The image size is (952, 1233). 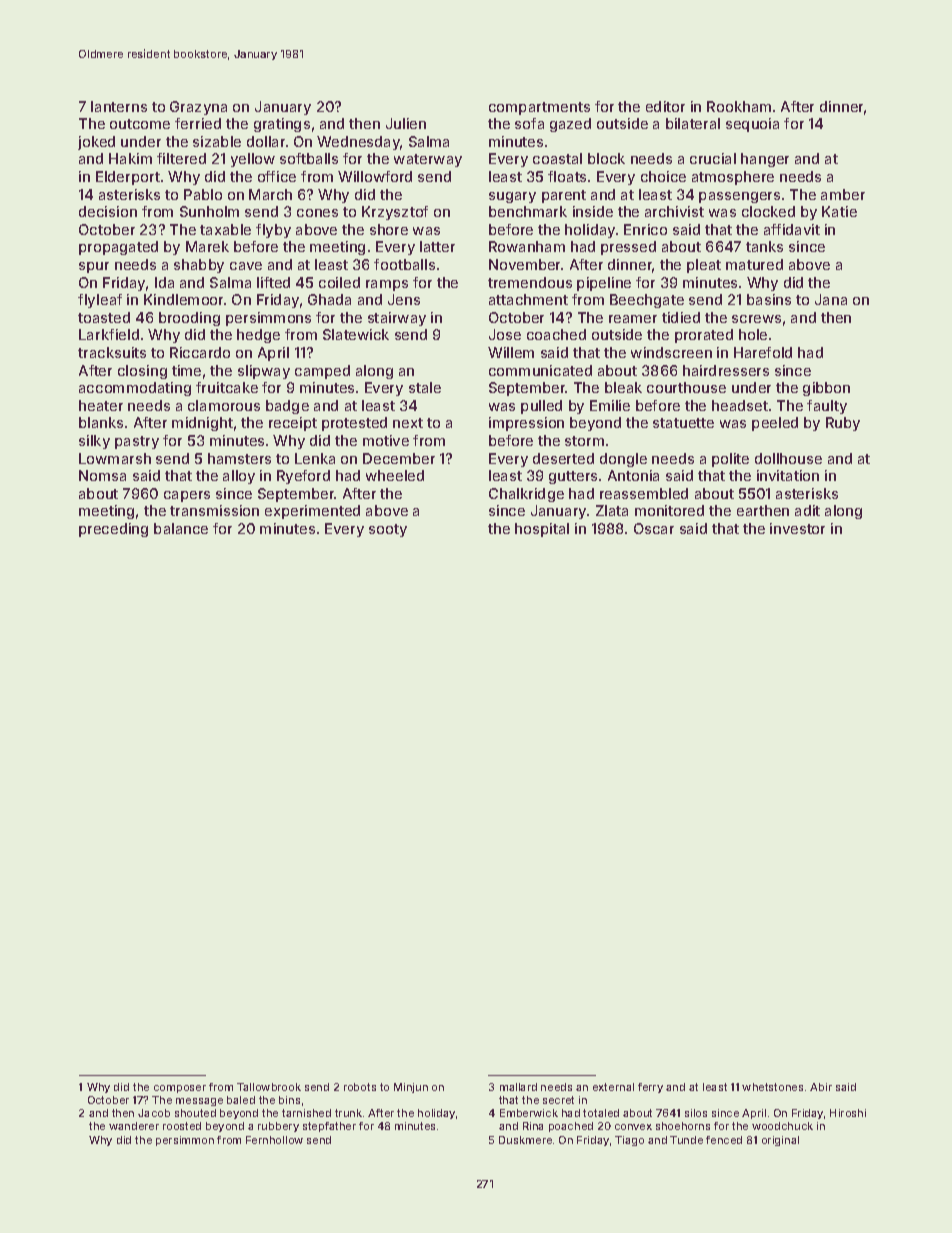 What do you see at coordinates (411, 1088) in the page?
I see `Minjun` at bounding box center [411, 1088].
